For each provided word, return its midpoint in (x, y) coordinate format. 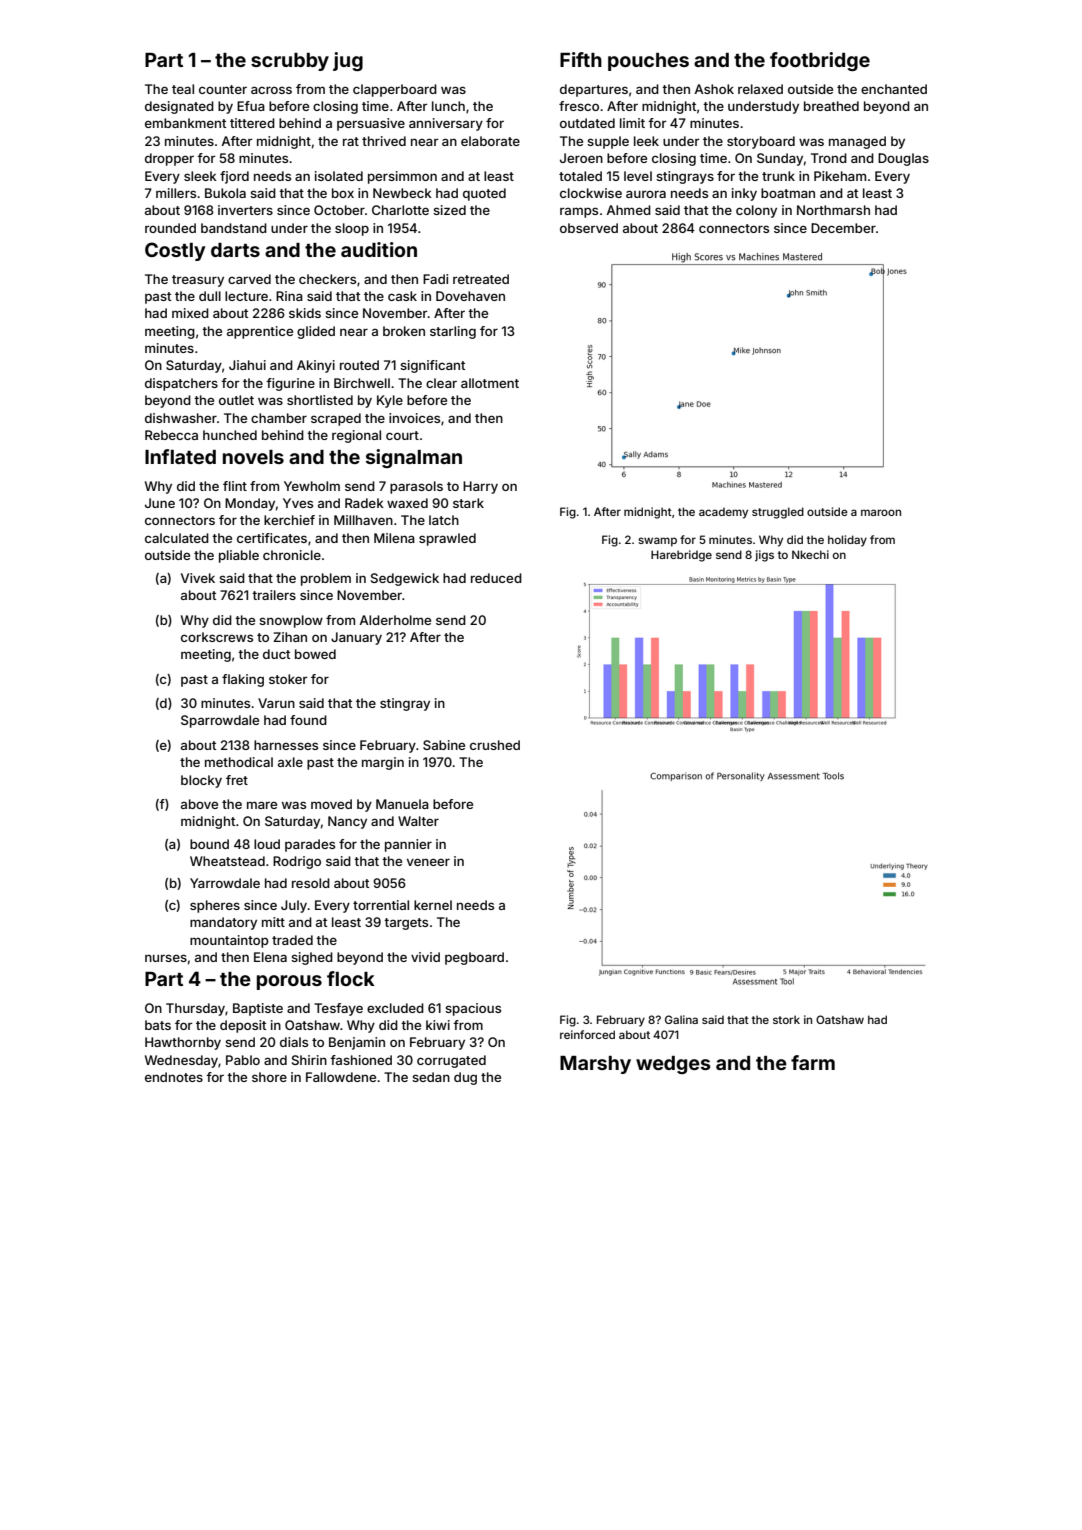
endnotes (174, 1077)
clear (441, 383)
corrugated (451, 1061)
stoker (288, 679)
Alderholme (395, 620)
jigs (764, 556)
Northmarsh (833, 210)
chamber (279, 418)
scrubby (290, 62)
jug (348, 61)
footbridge (820, 61)
